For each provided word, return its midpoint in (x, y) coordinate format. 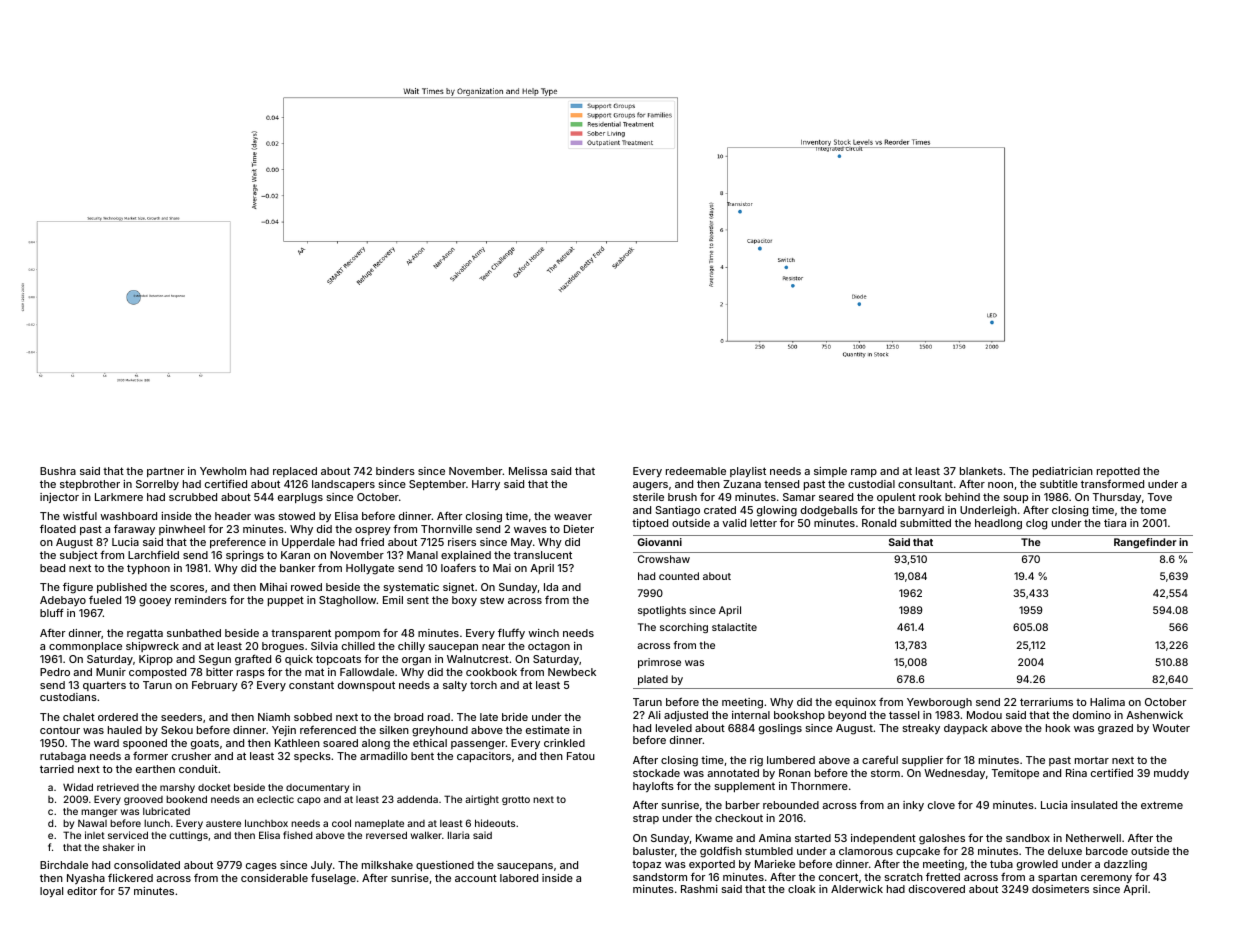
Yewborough (939, 703)
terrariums (1046, 702)
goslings (780, 729)
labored (519, 878)
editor (82, 891)
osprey (373, 531)
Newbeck (572, 672)
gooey (155, 602)
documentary (317, 788)
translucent (543, 555)
